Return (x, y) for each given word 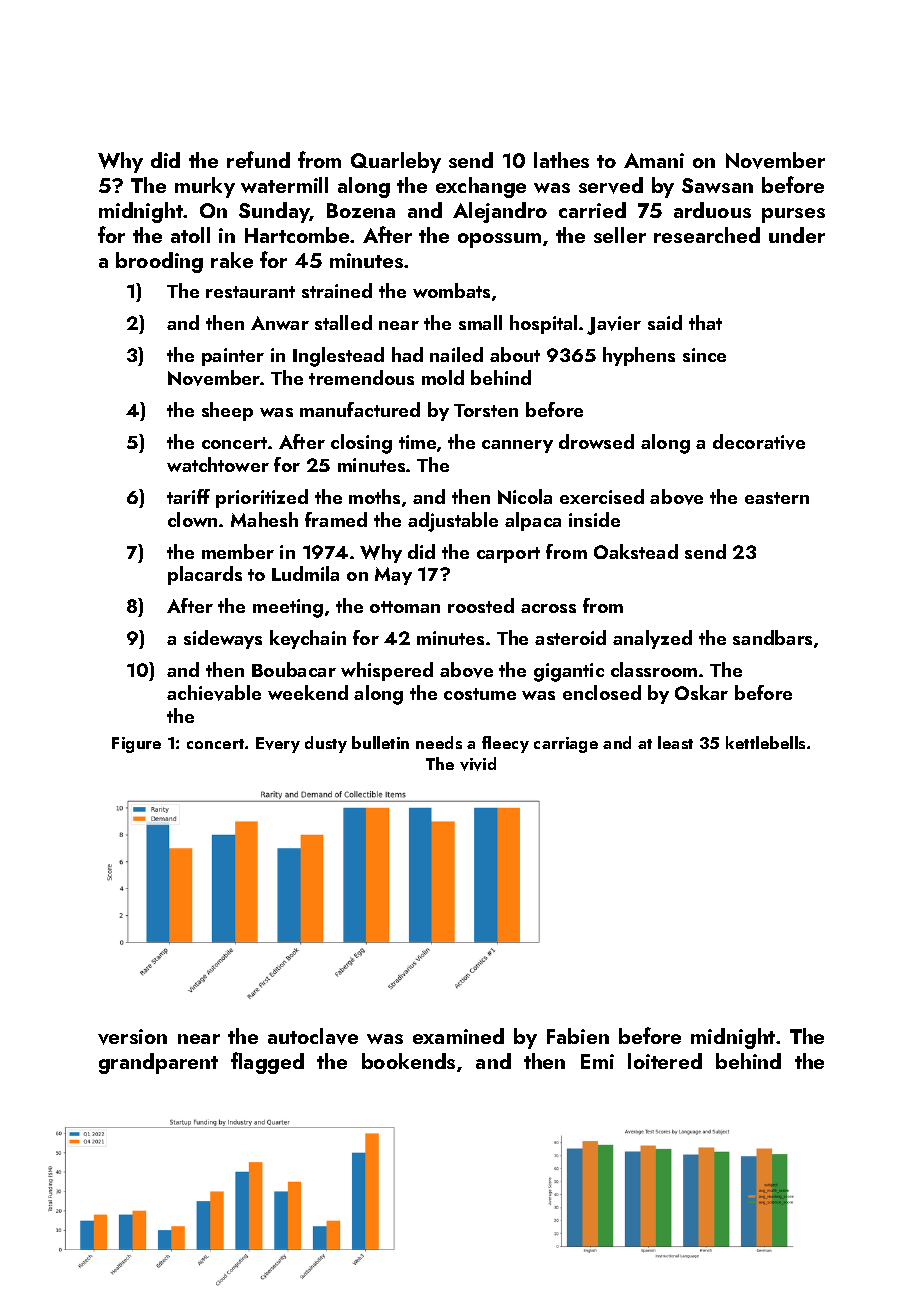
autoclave (313, 1036)
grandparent (158, 1063)
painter (233, 357)
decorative (759, 442)
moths (374, 496)
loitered (665, 1061)
